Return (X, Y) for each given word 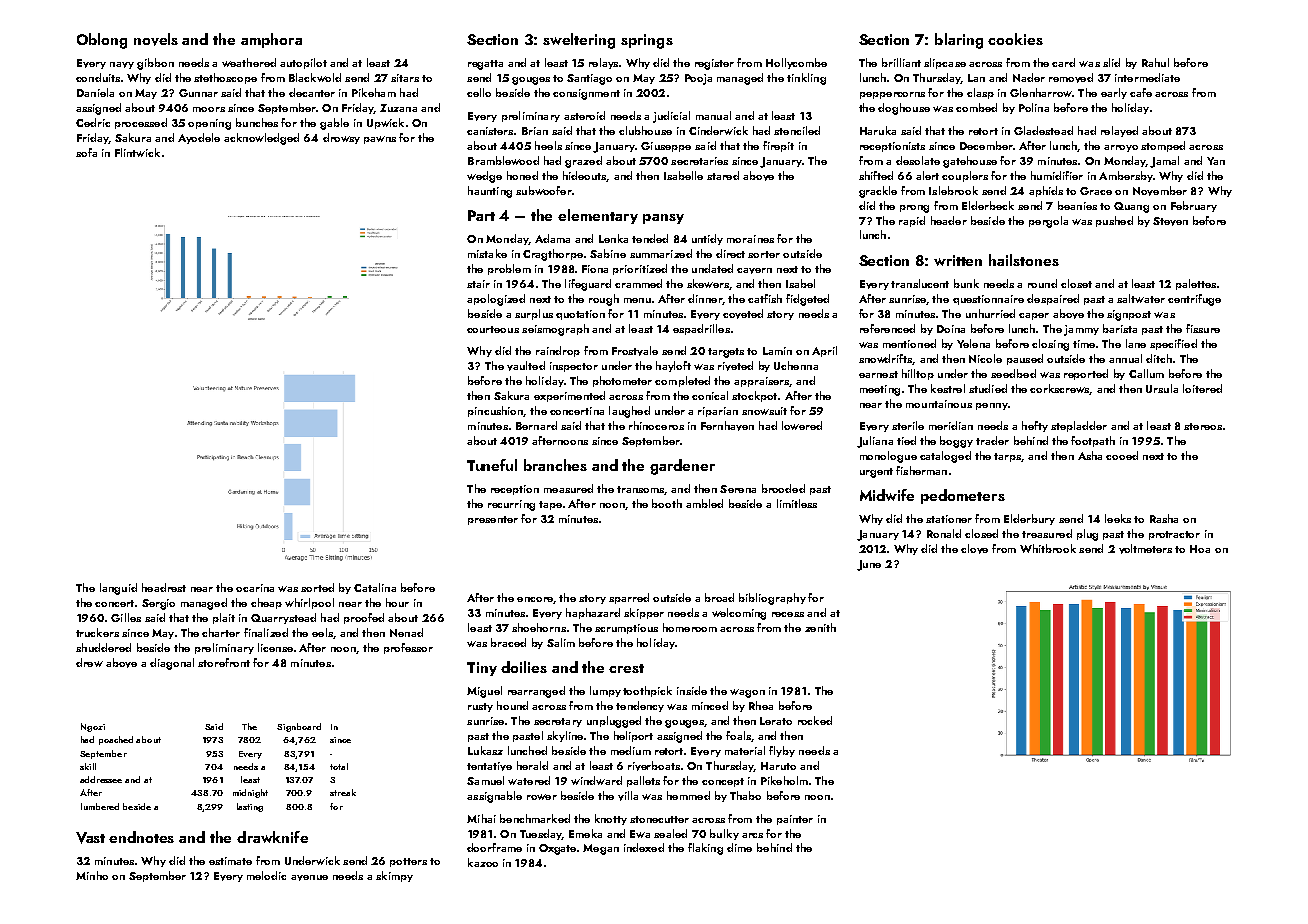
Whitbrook (1048, 548)
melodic (266, 875)
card (1063, 62)
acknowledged (261, 139)
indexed (644, 847)
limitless (797, 503)
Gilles (126, 617)
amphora (271, 40)
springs (647, 41)
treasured (1047, 533)
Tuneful (492, 465)
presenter (493, 520)
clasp (980, 93)
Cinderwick (718, 130)
